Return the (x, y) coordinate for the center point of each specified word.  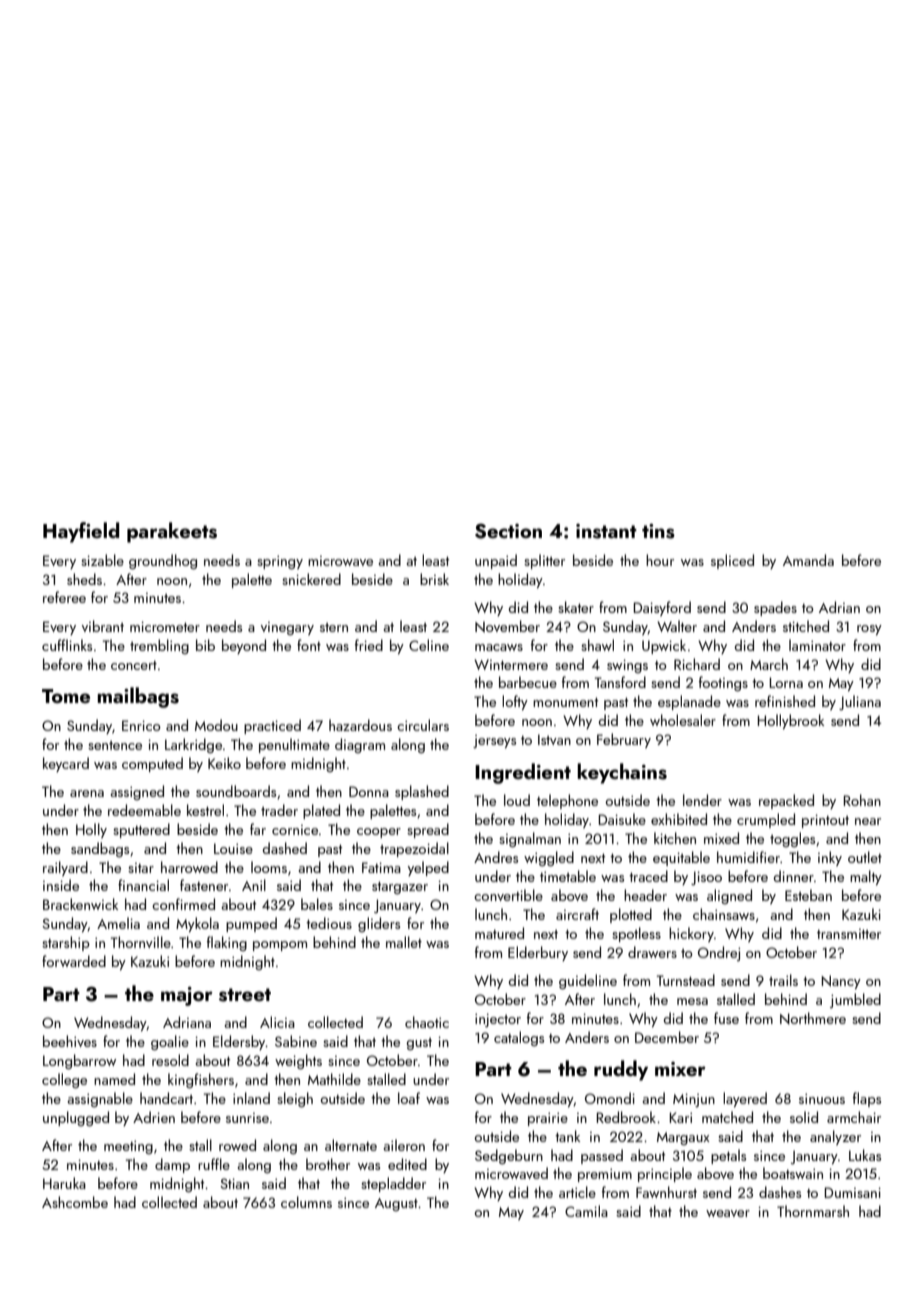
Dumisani (853, 1192)
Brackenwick (80, 904)
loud (517, 800)
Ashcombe (75, 1202)
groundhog (163, 561)
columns (306, 1202)
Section (508, 531)
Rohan (862, 800)
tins (658, 531)
